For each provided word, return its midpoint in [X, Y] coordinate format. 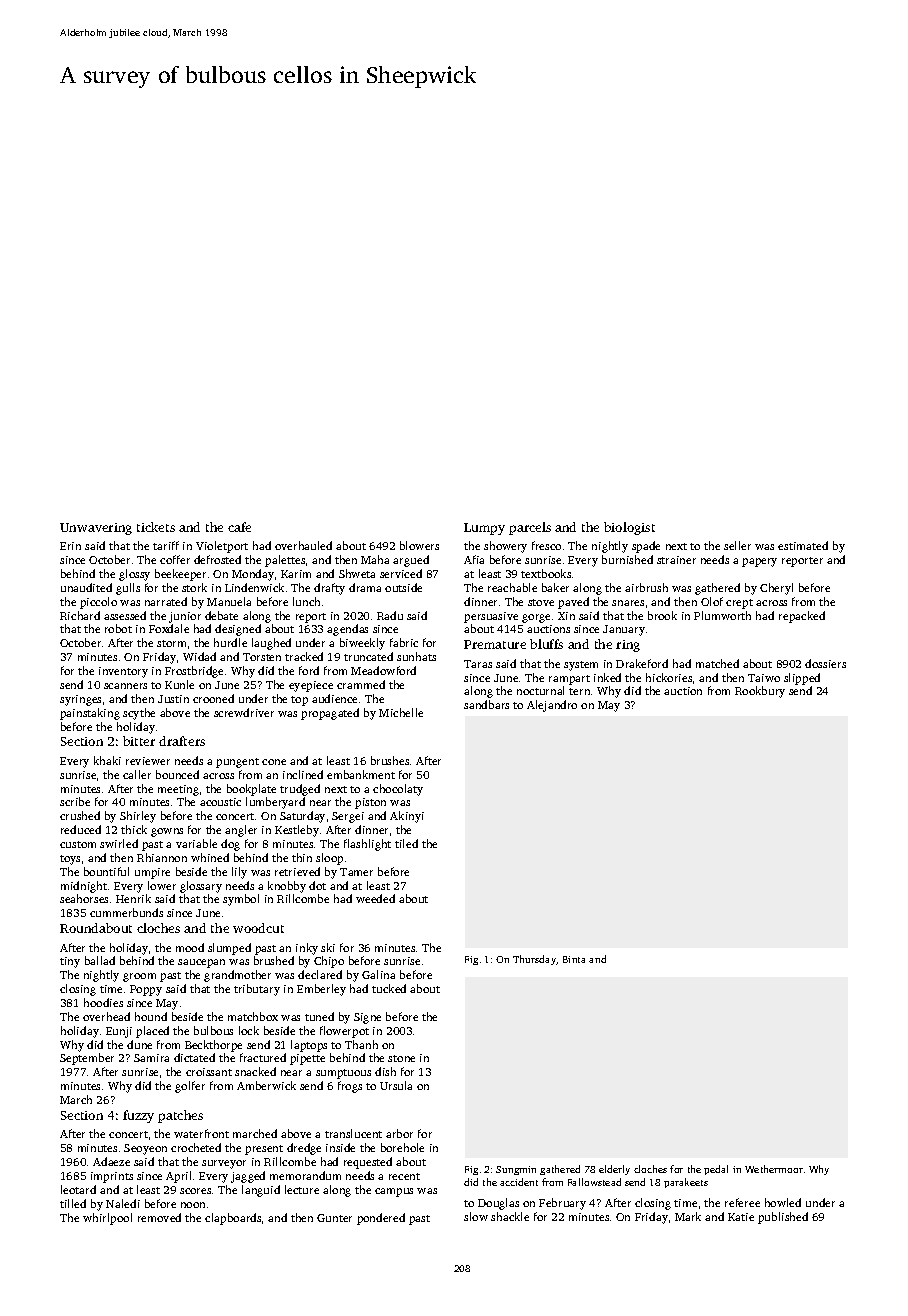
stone [401, 1058]
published [783, 1218]
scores [195, 1191]
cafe [239, 527]
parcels [530, 528]
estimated [803, 545]
